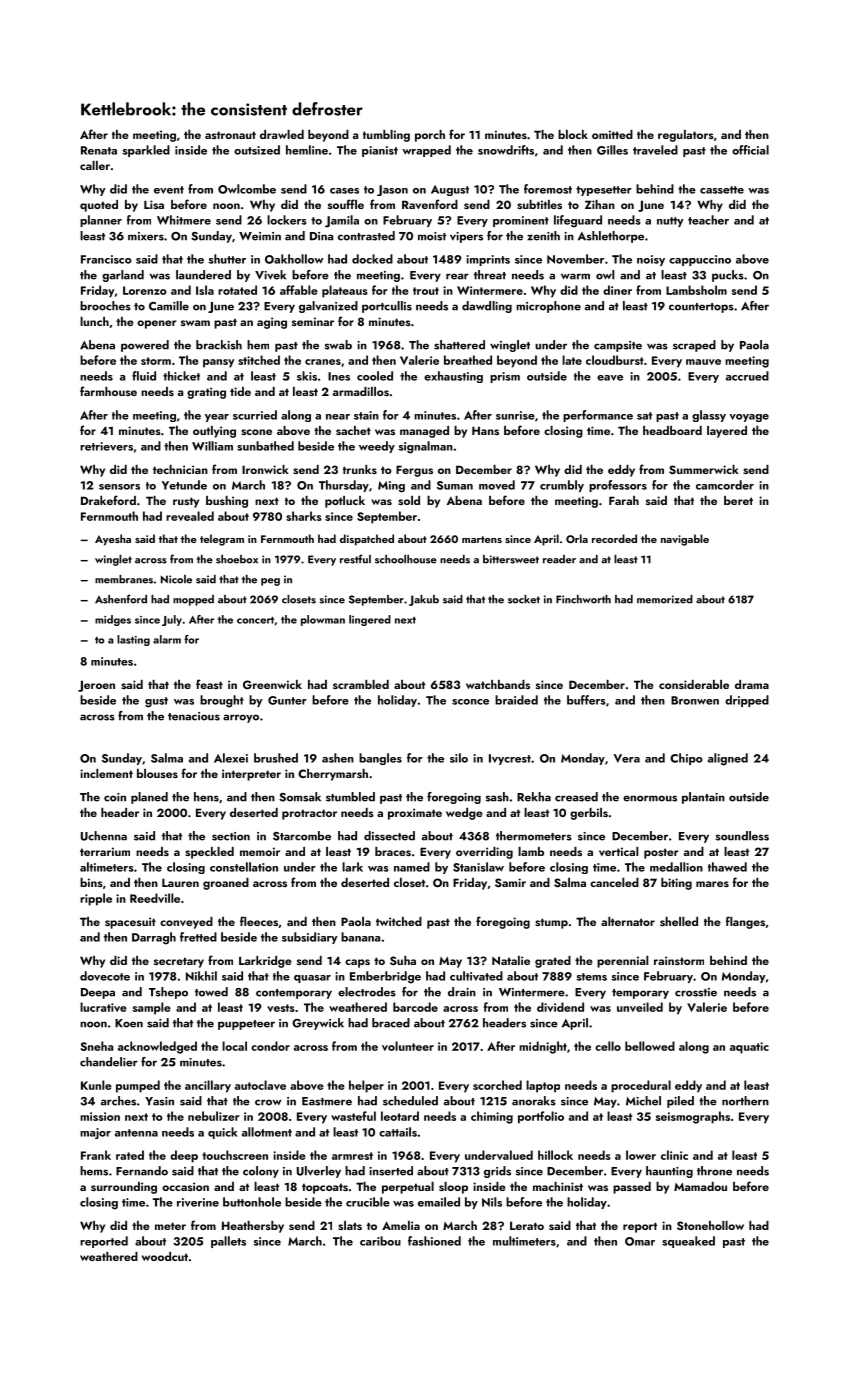  Describe the element at coordinates (559, 559) in the document. I see `reader` at that location.
